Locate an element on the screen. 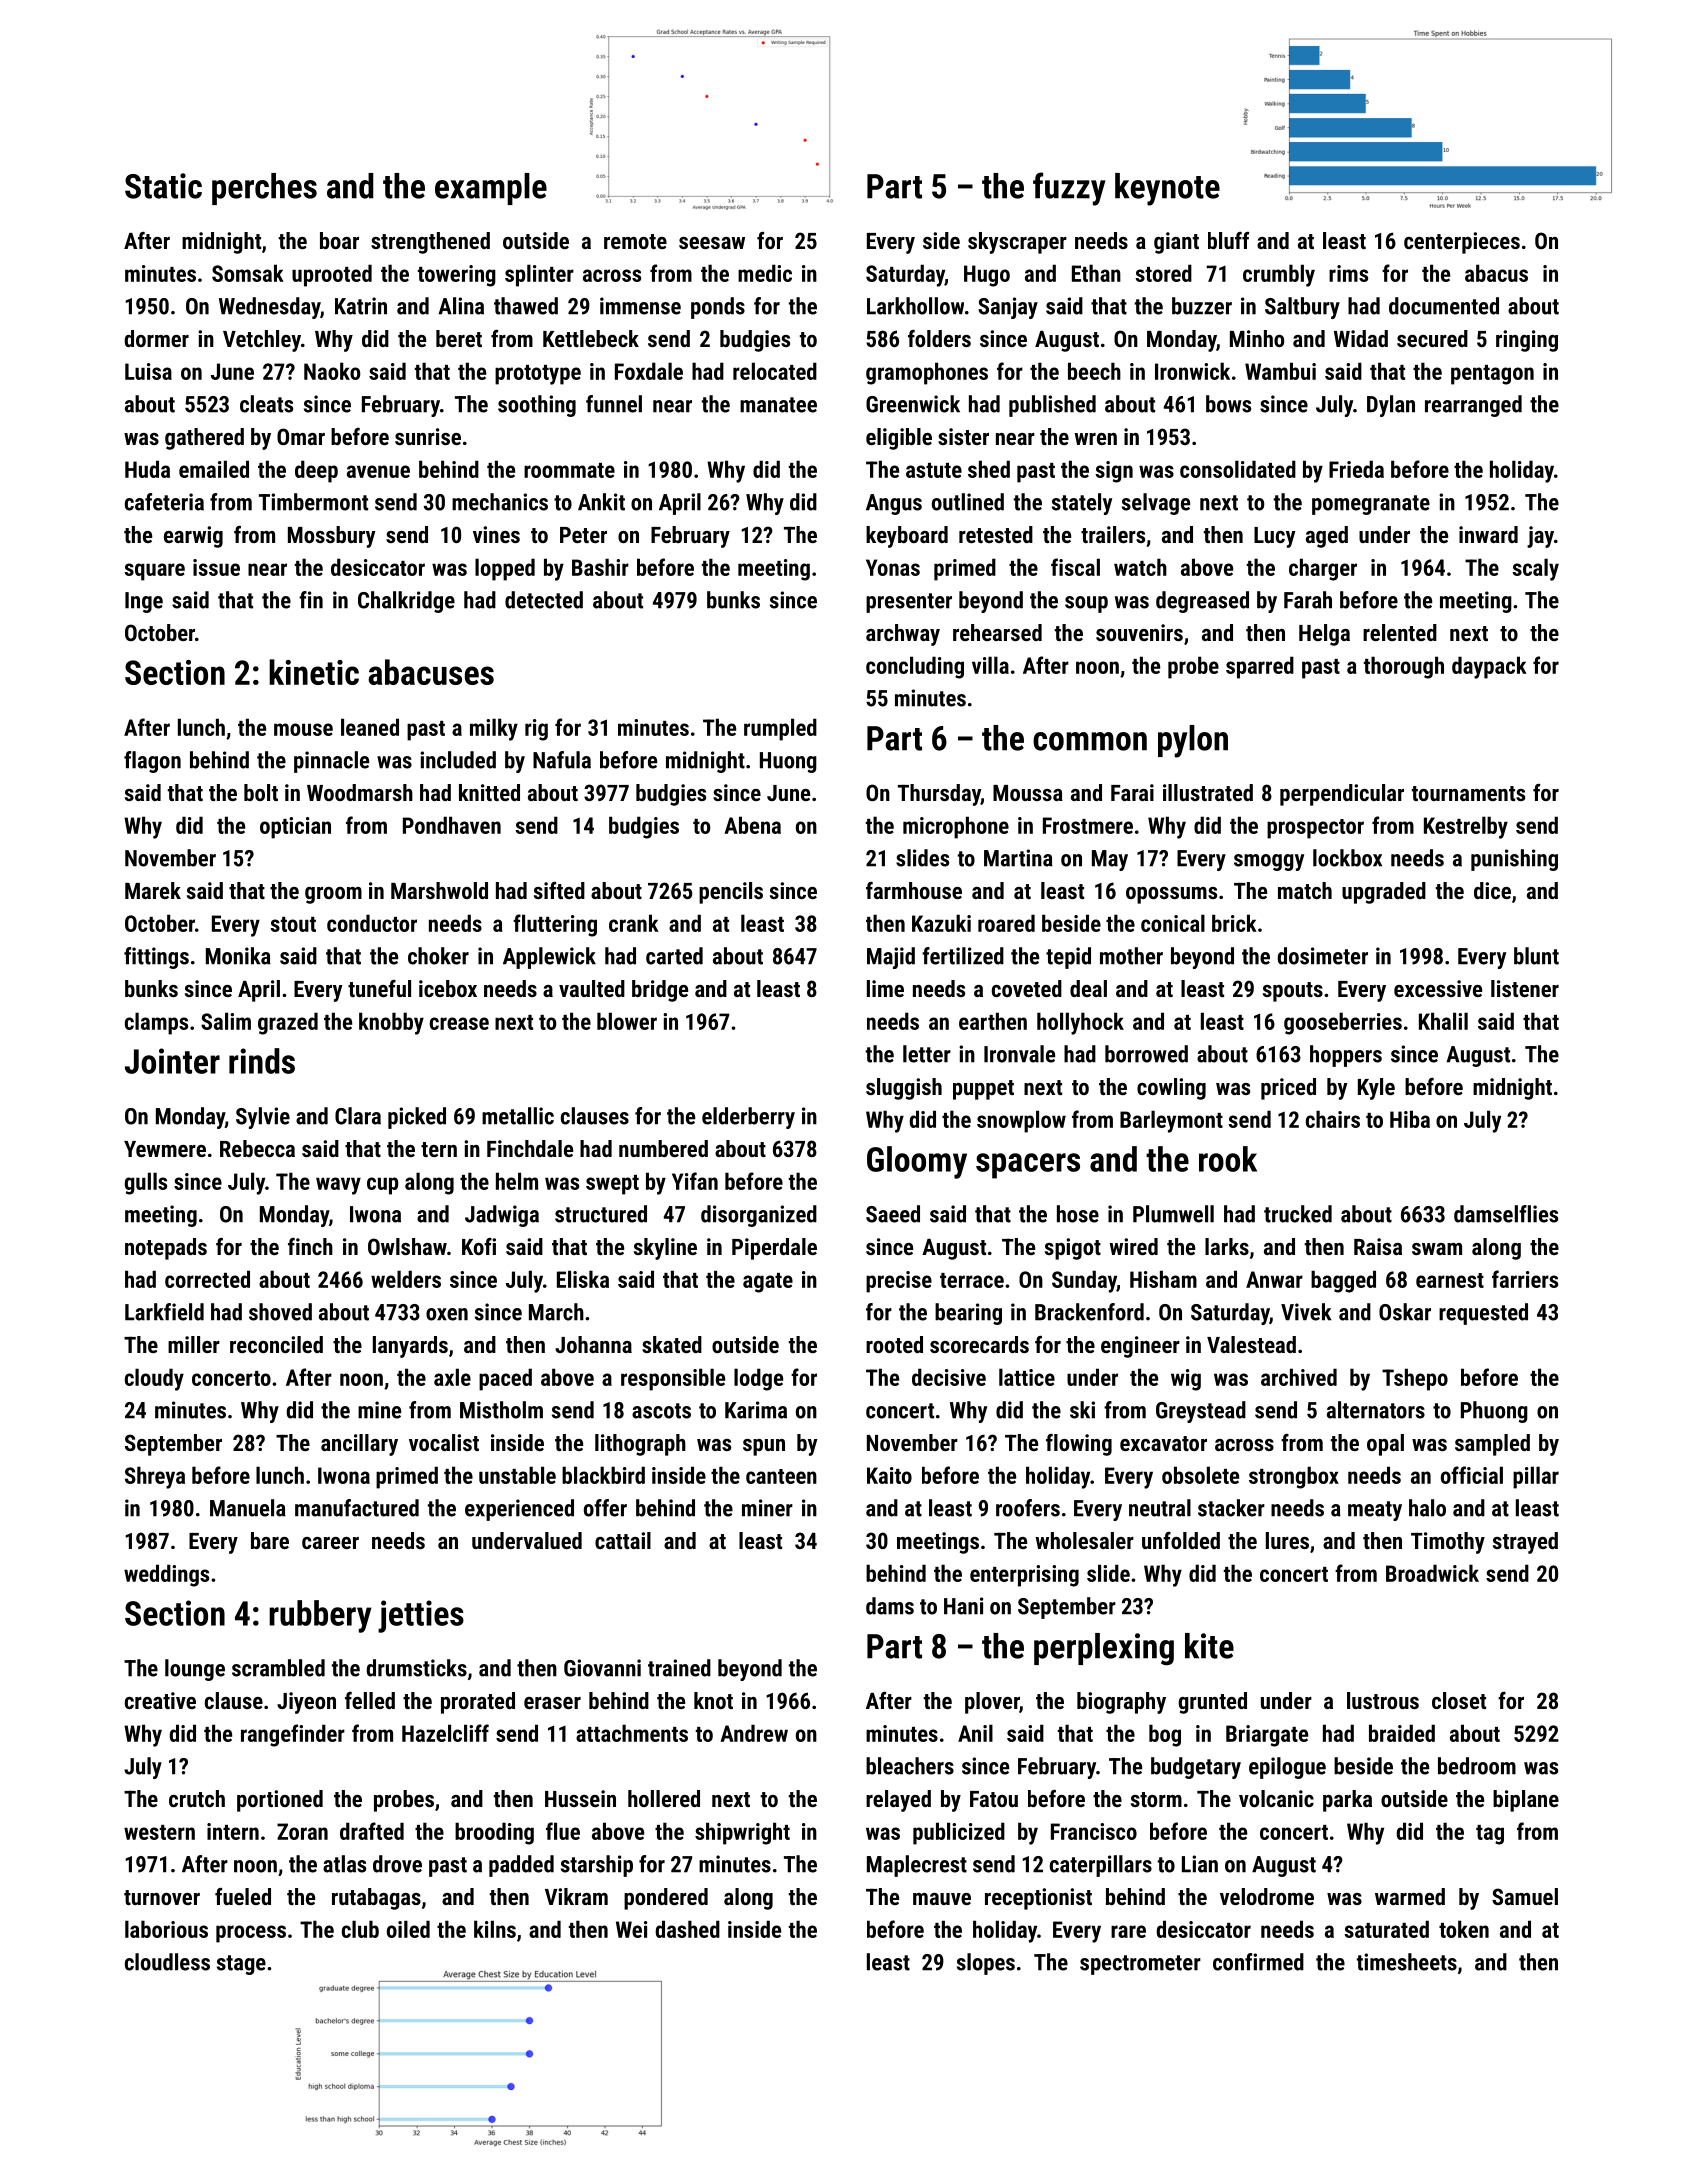 The width and height of the screenshot is (1683, 2178). strayed is located at coordinates (1525, 1543).
